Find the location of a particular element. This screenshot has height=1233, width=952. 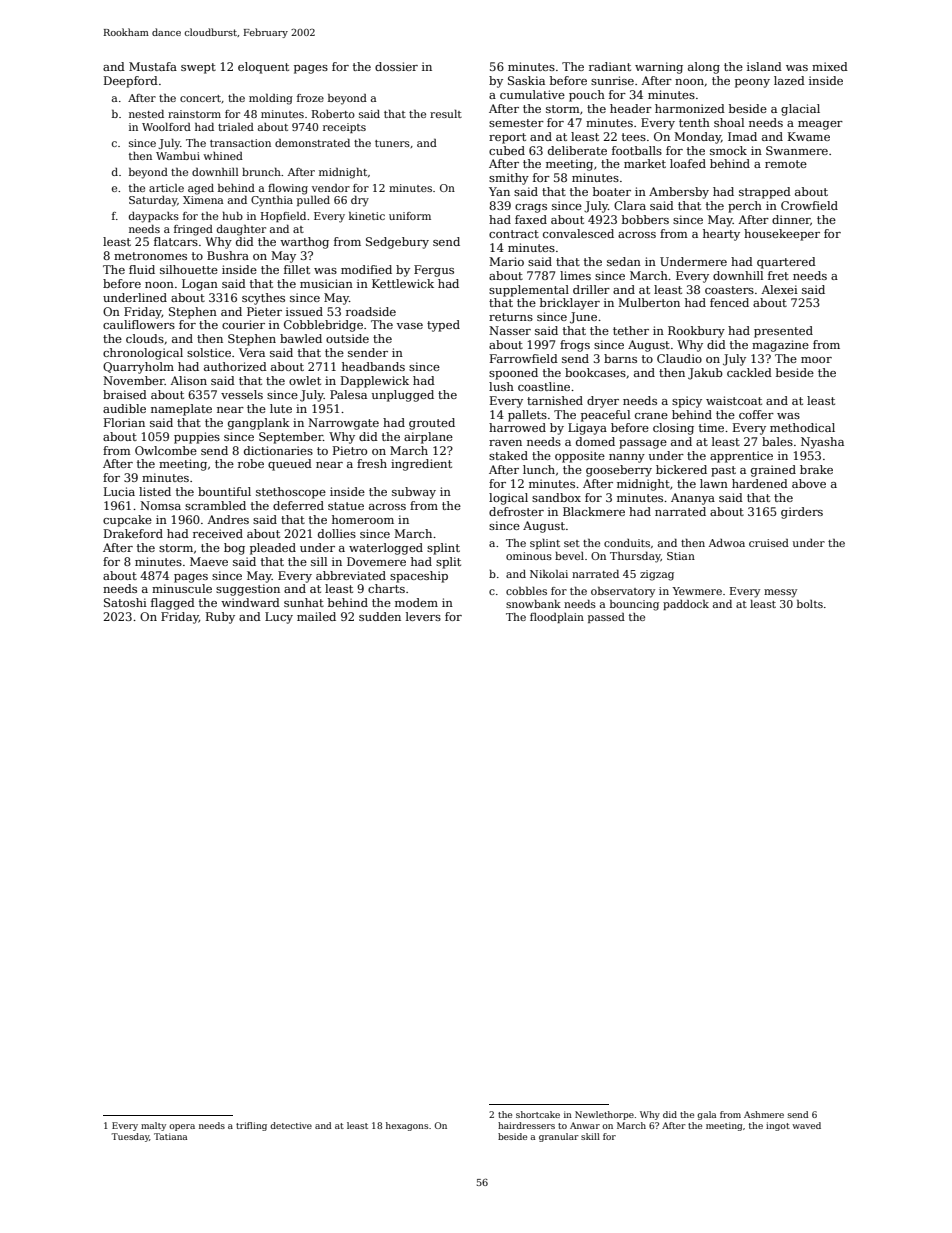

trifling is located at coordinates (251, 1126).
